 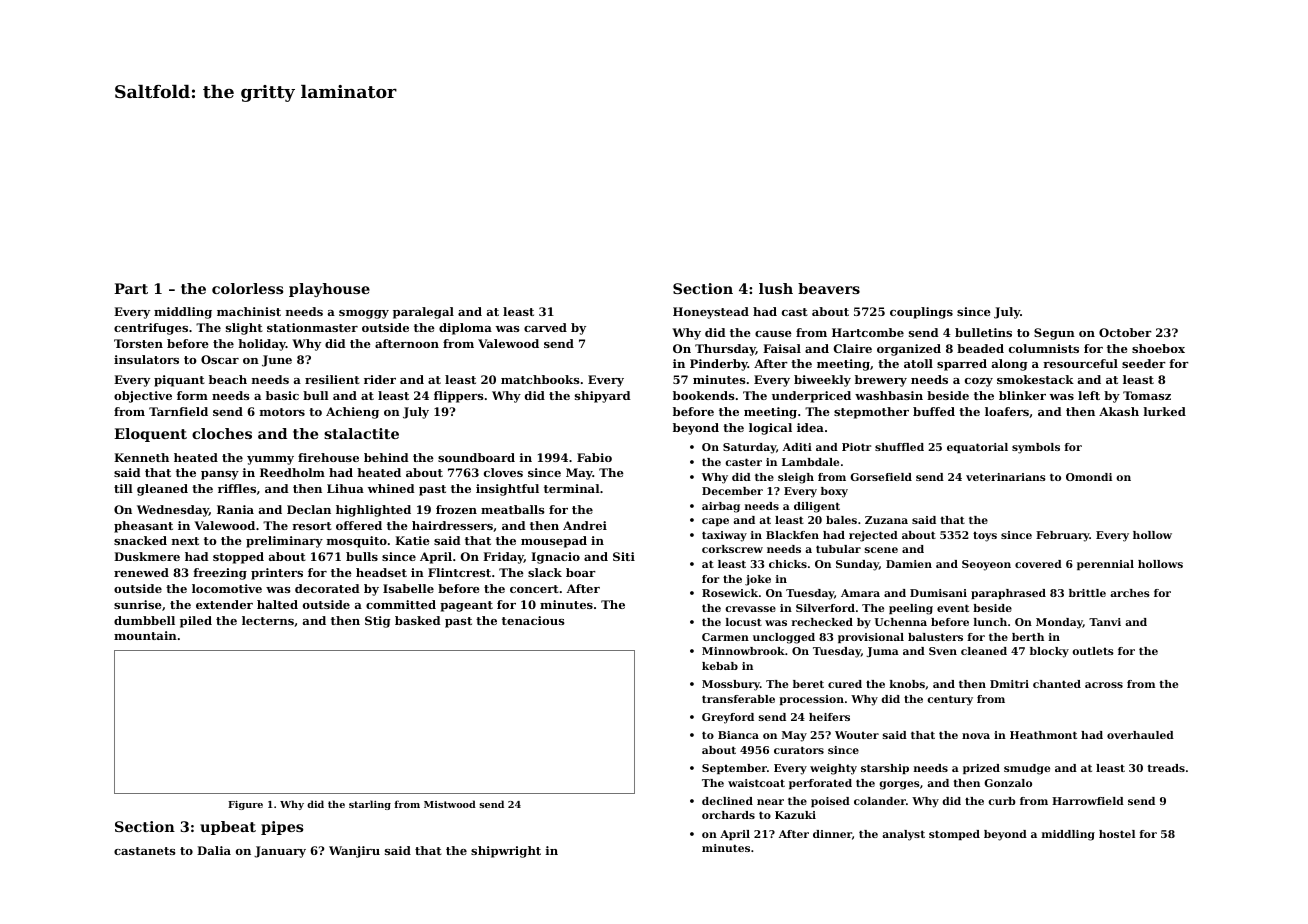 What do you see at coordinates (832, 834) in the screenshot?
I see `dinner` at bounding box center [832, 834].
